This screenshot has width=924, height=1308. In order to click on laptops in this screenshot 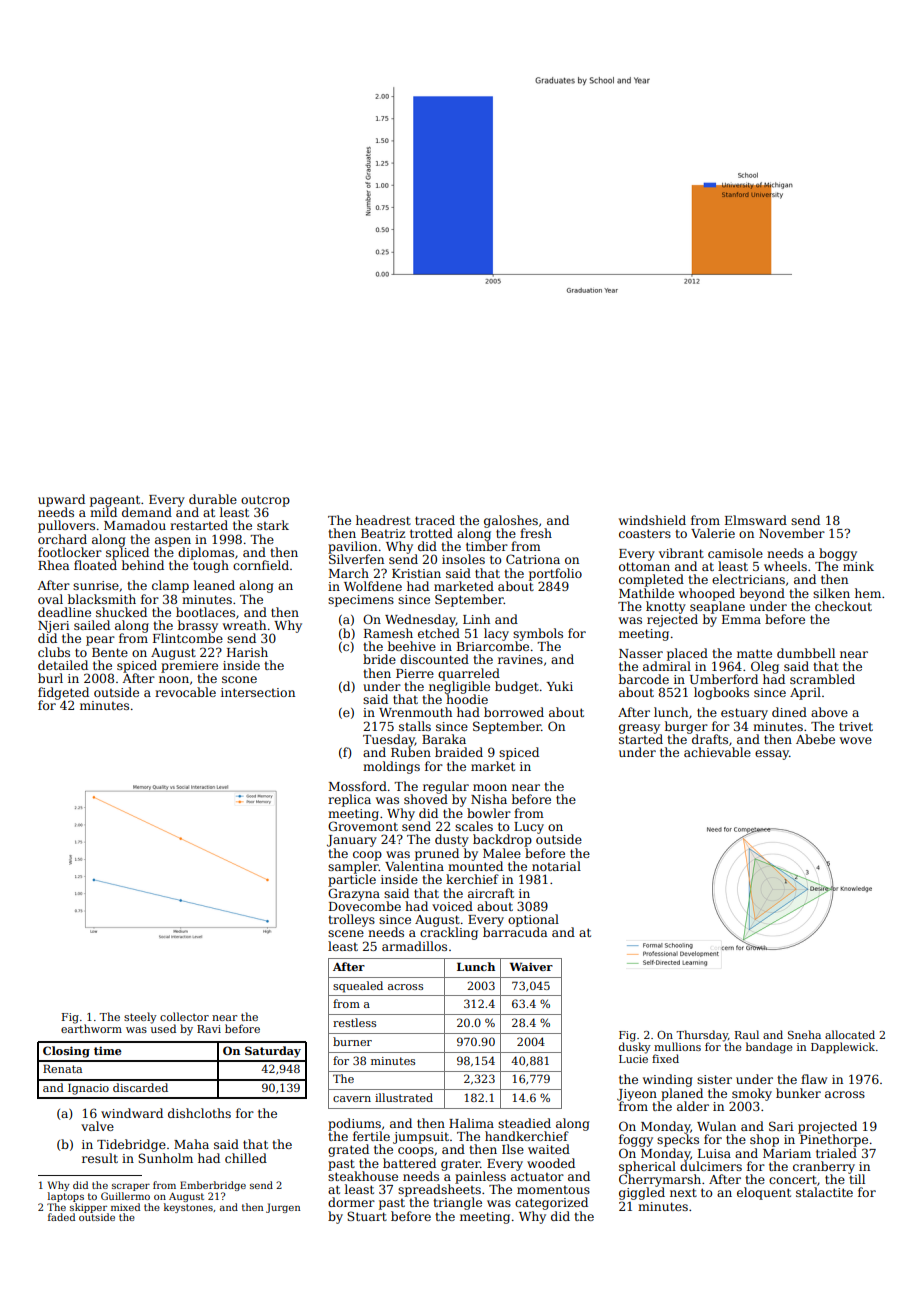, I will do `click(66, 1197)`.
